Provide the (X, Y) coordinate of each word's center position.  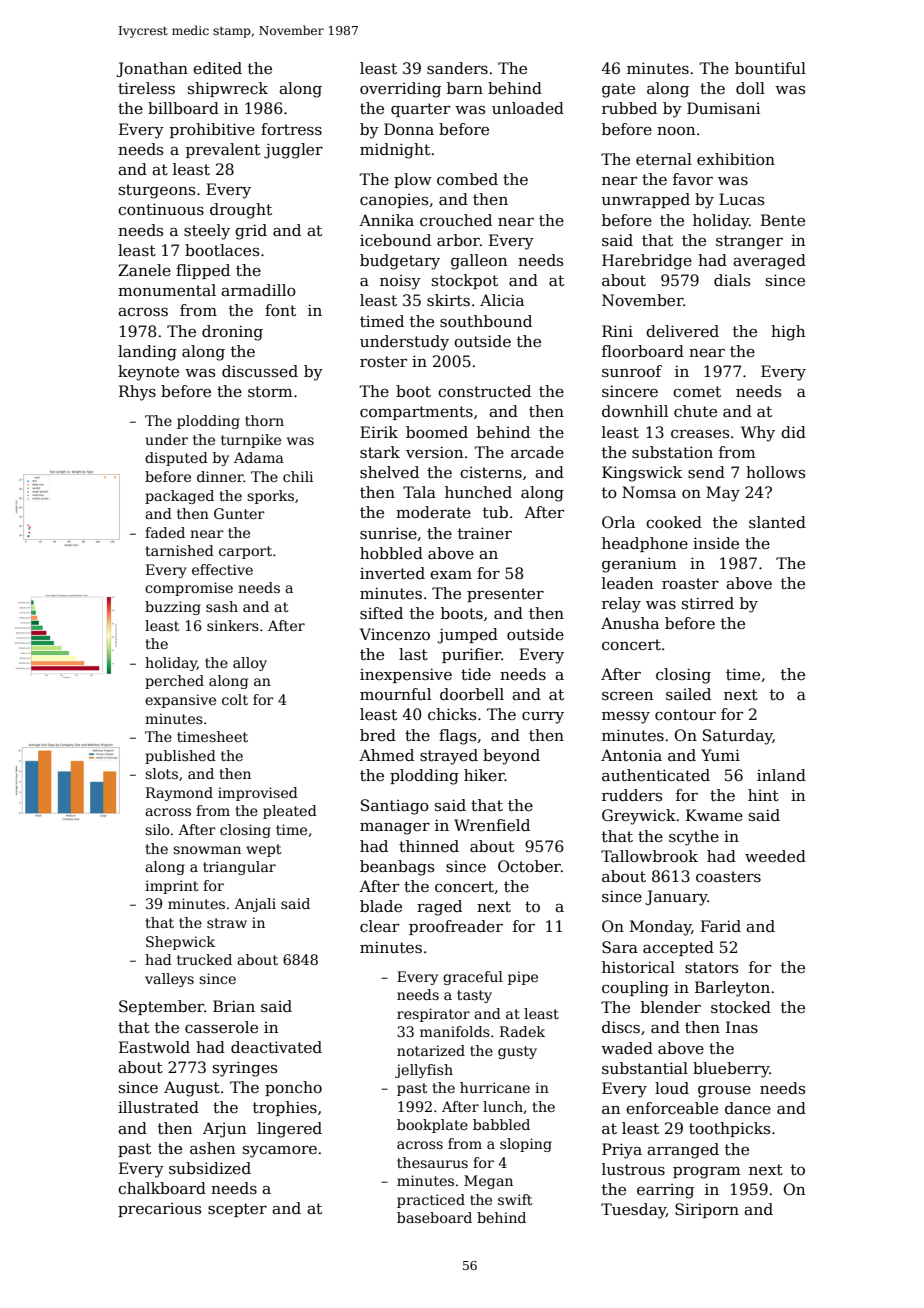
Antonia (631, 755)
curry (543, 718)
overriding (400, 90)
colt (235, 699)
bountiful (770, 68)
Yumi (720, 755)
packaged (179, 497)
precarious (159, 1210)
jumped (467, 636)
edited (217, 68)
